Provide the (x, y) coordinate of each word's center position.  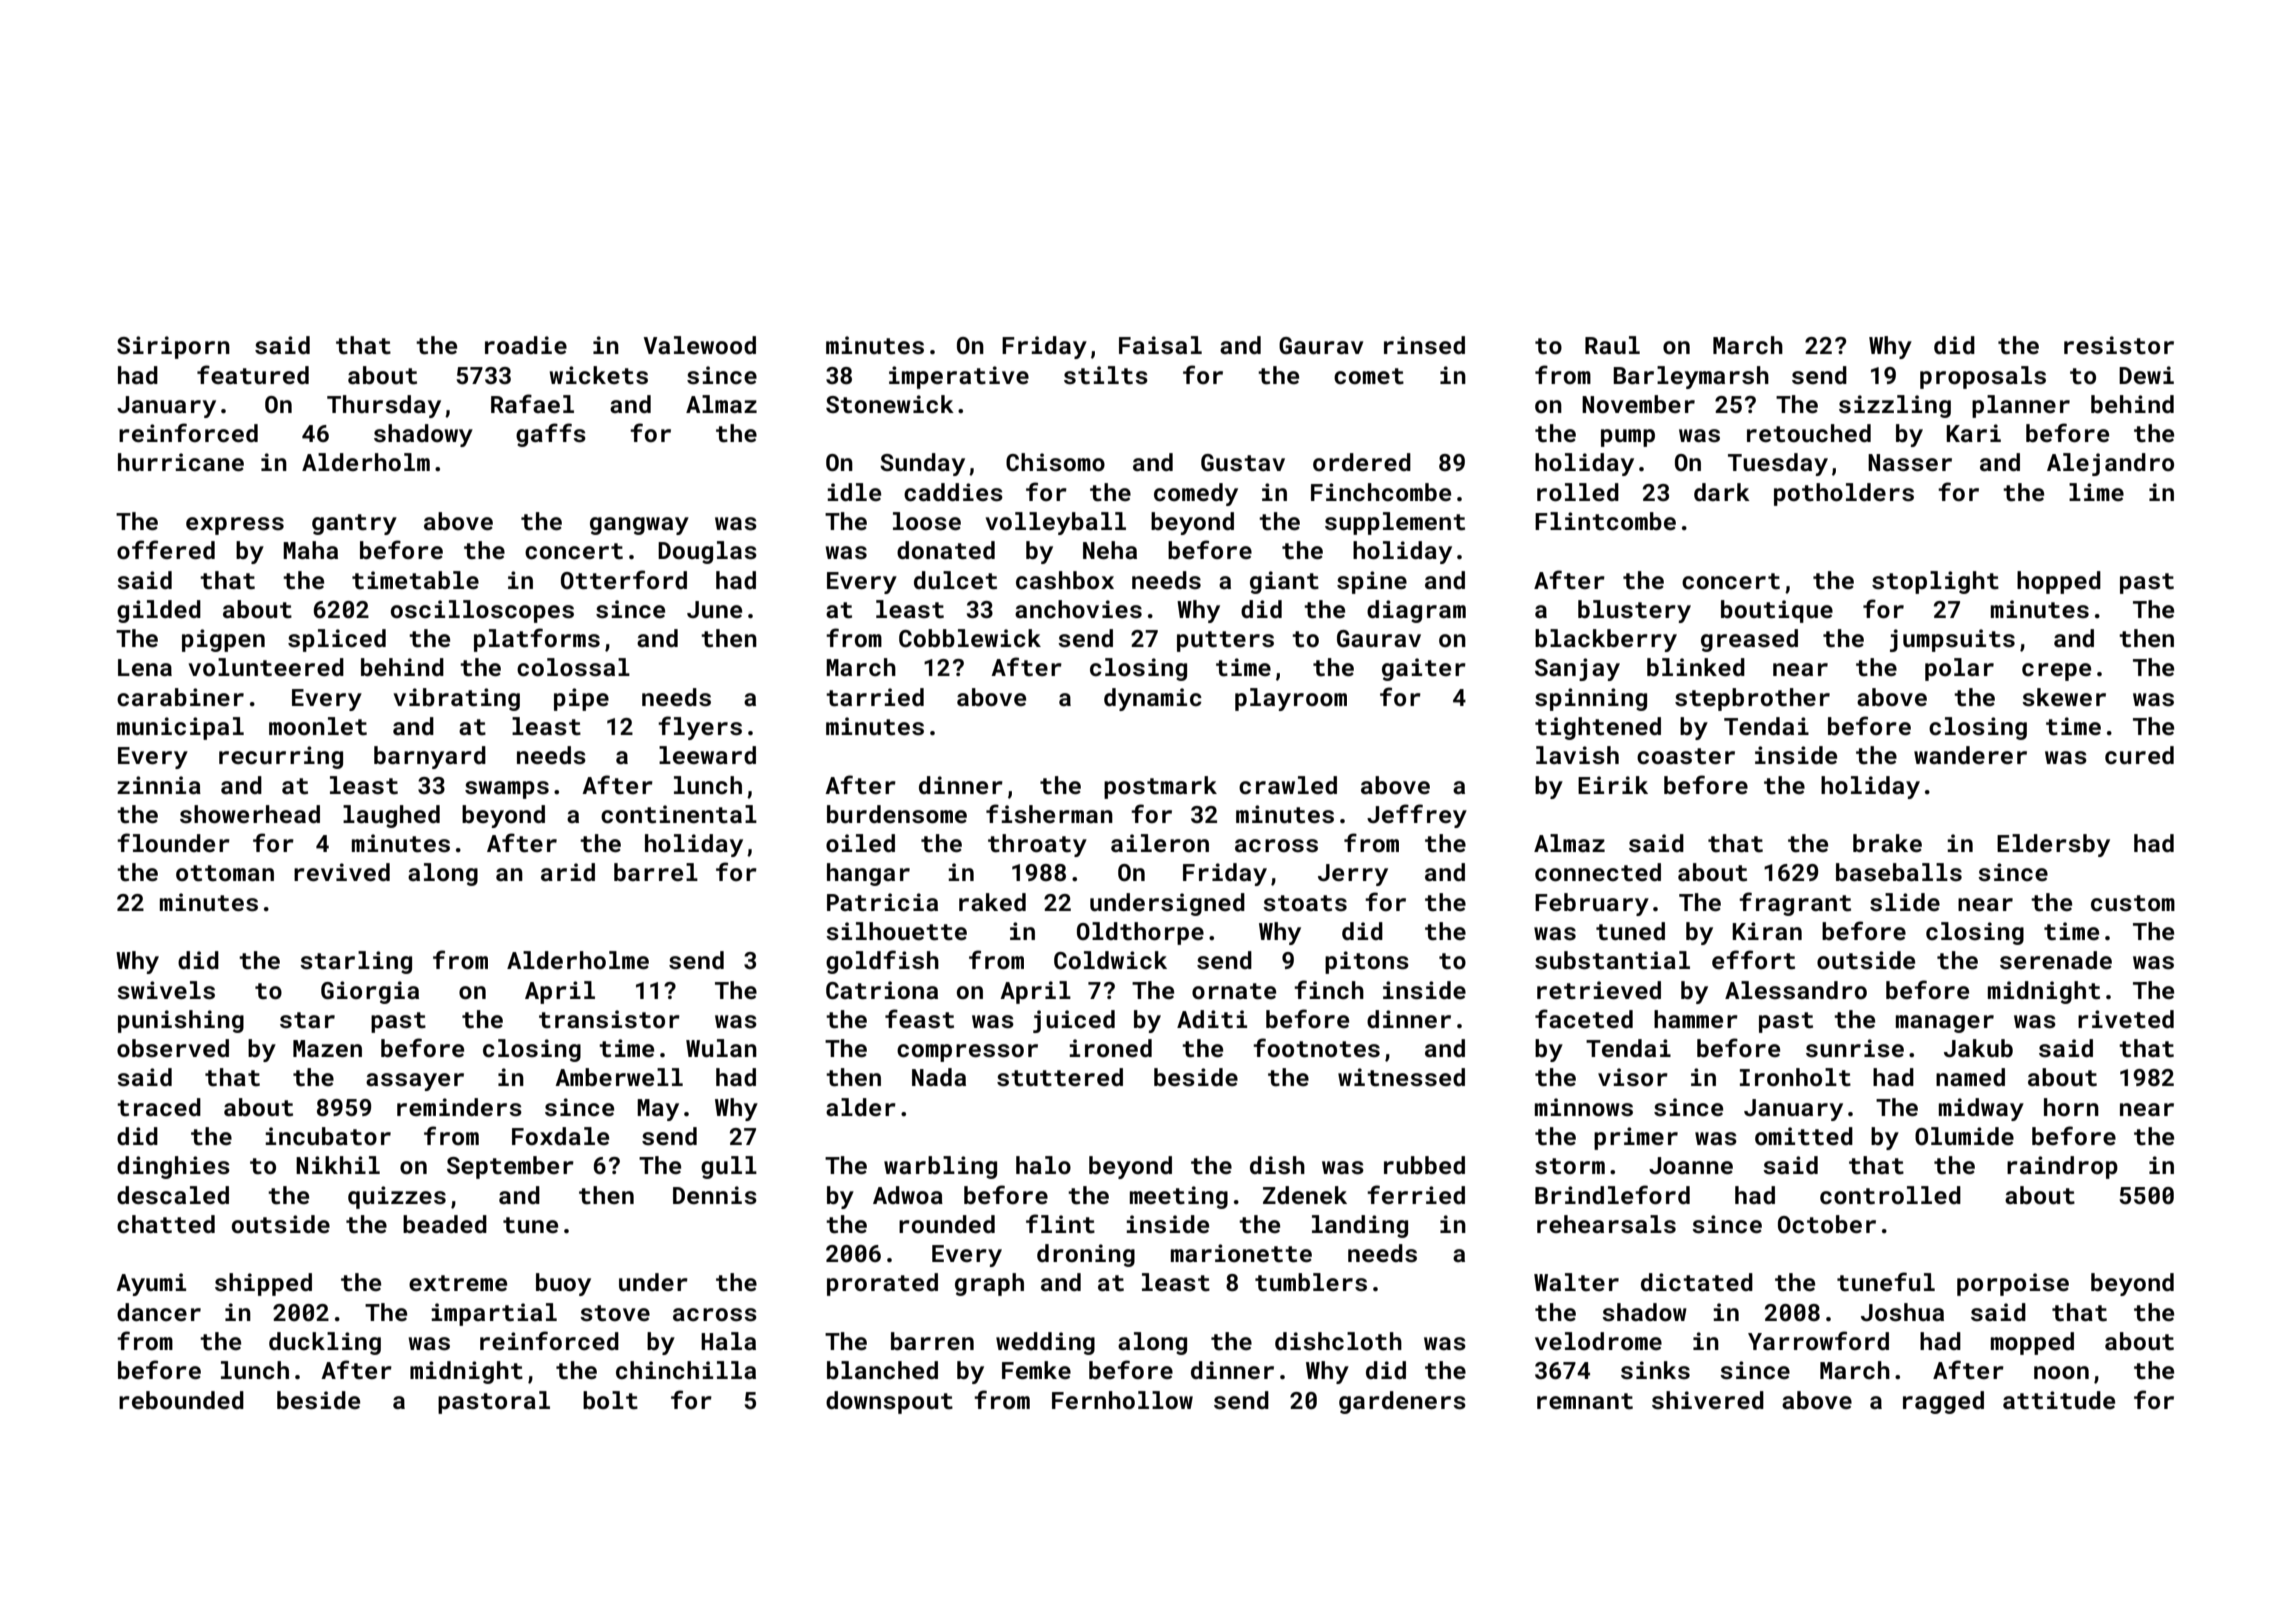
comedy (1196, 494)
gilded (159, 611)
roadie (526, 345)
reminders (459, 1107)
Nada (939, 1077)
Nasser (1910, 463)
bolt (610, 1400)
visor (1633, 1077)
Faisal (1160, 345)
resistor (2119, 345)
